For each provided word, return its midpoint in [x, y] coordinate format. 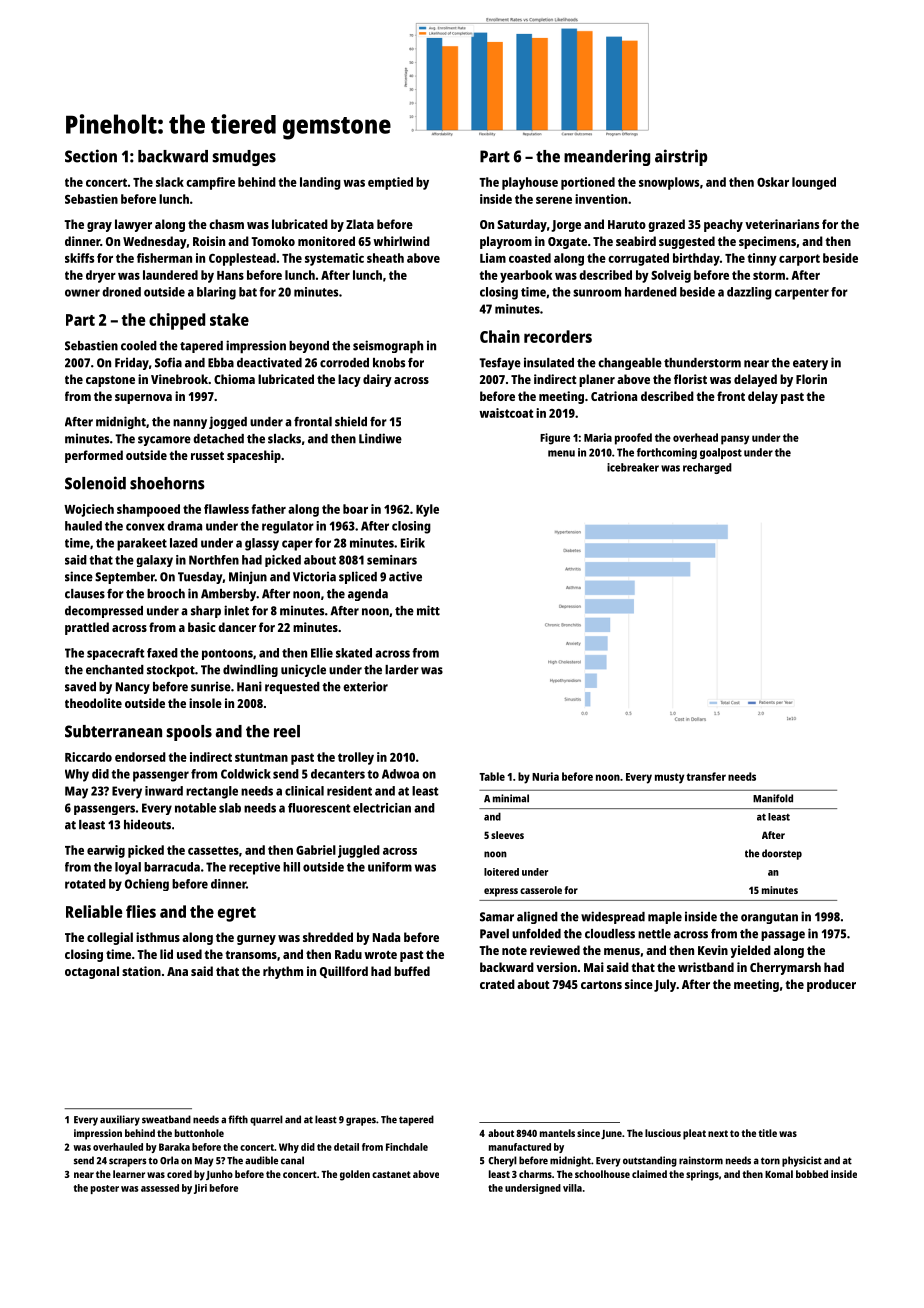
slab [230, 808]
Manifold [773, 798]
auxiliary [120, 1120]
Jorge [566, 226]
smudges [244, 158]
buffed [412, 971]
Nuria [545, 776]
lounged [814, 183]
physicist [802, 1161]
